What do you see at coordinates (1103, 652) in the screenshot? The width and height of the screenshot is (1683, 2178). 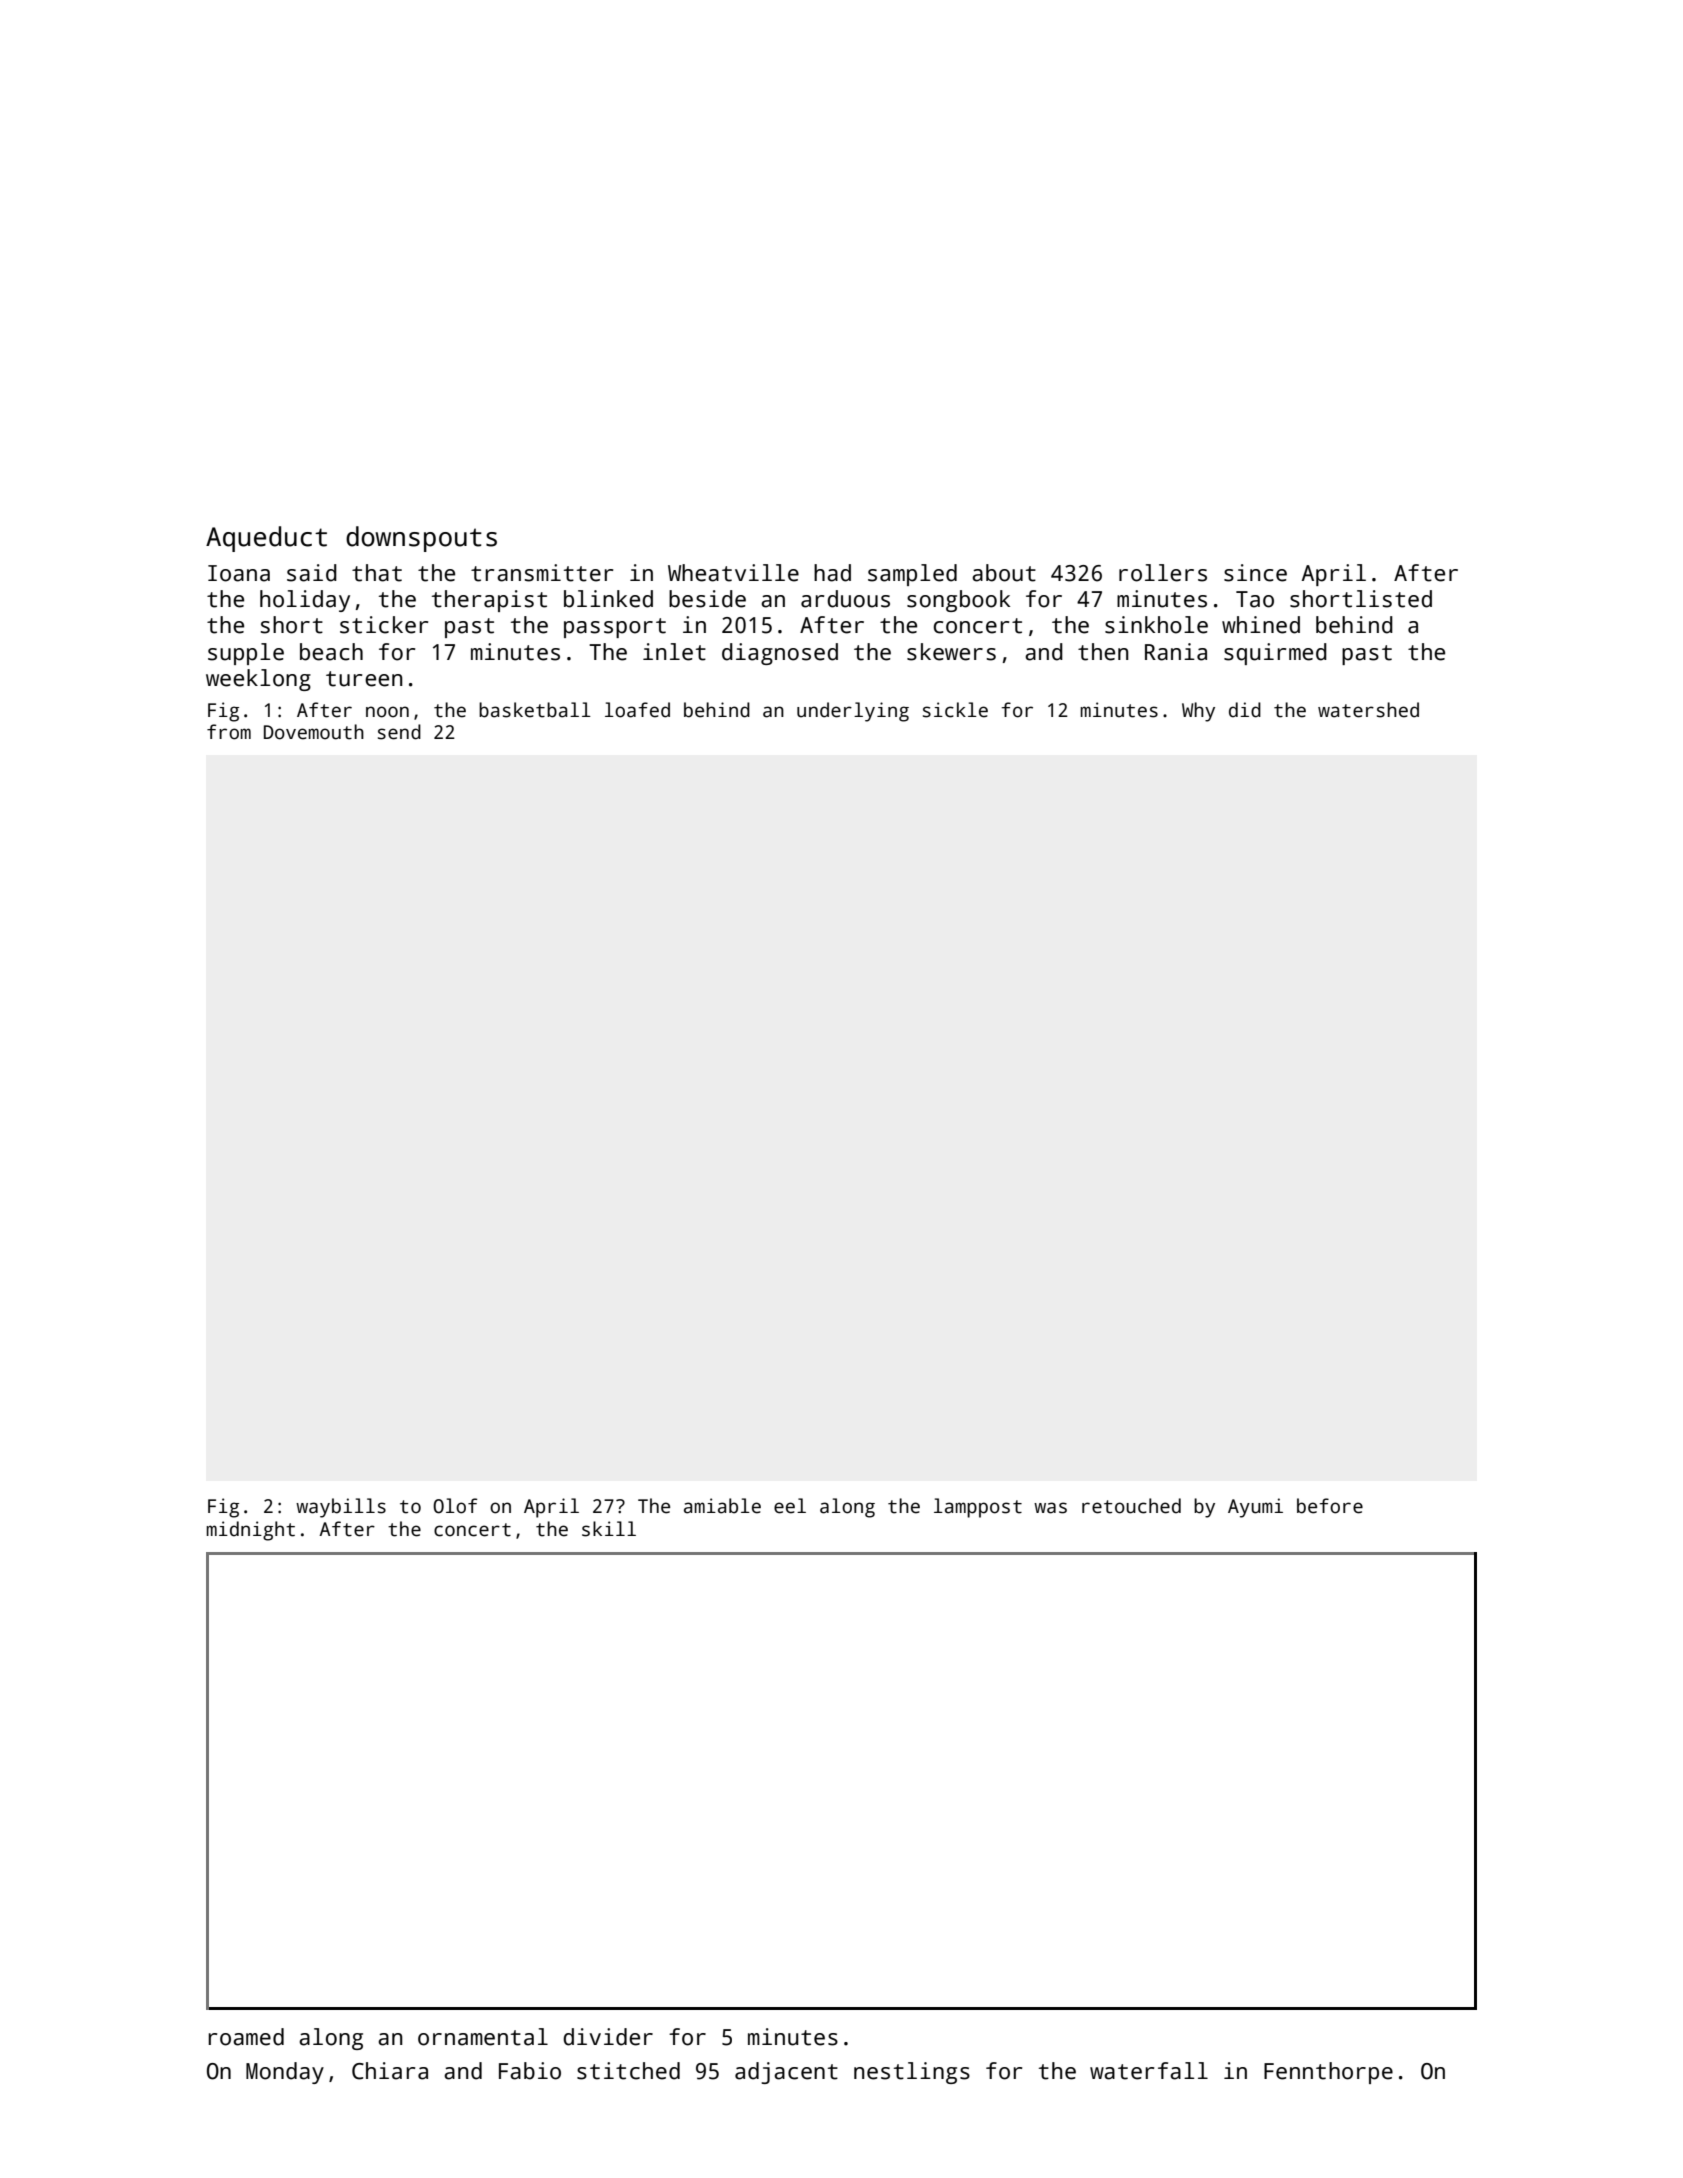 I see `then` at bounding box center [1103, 652].
